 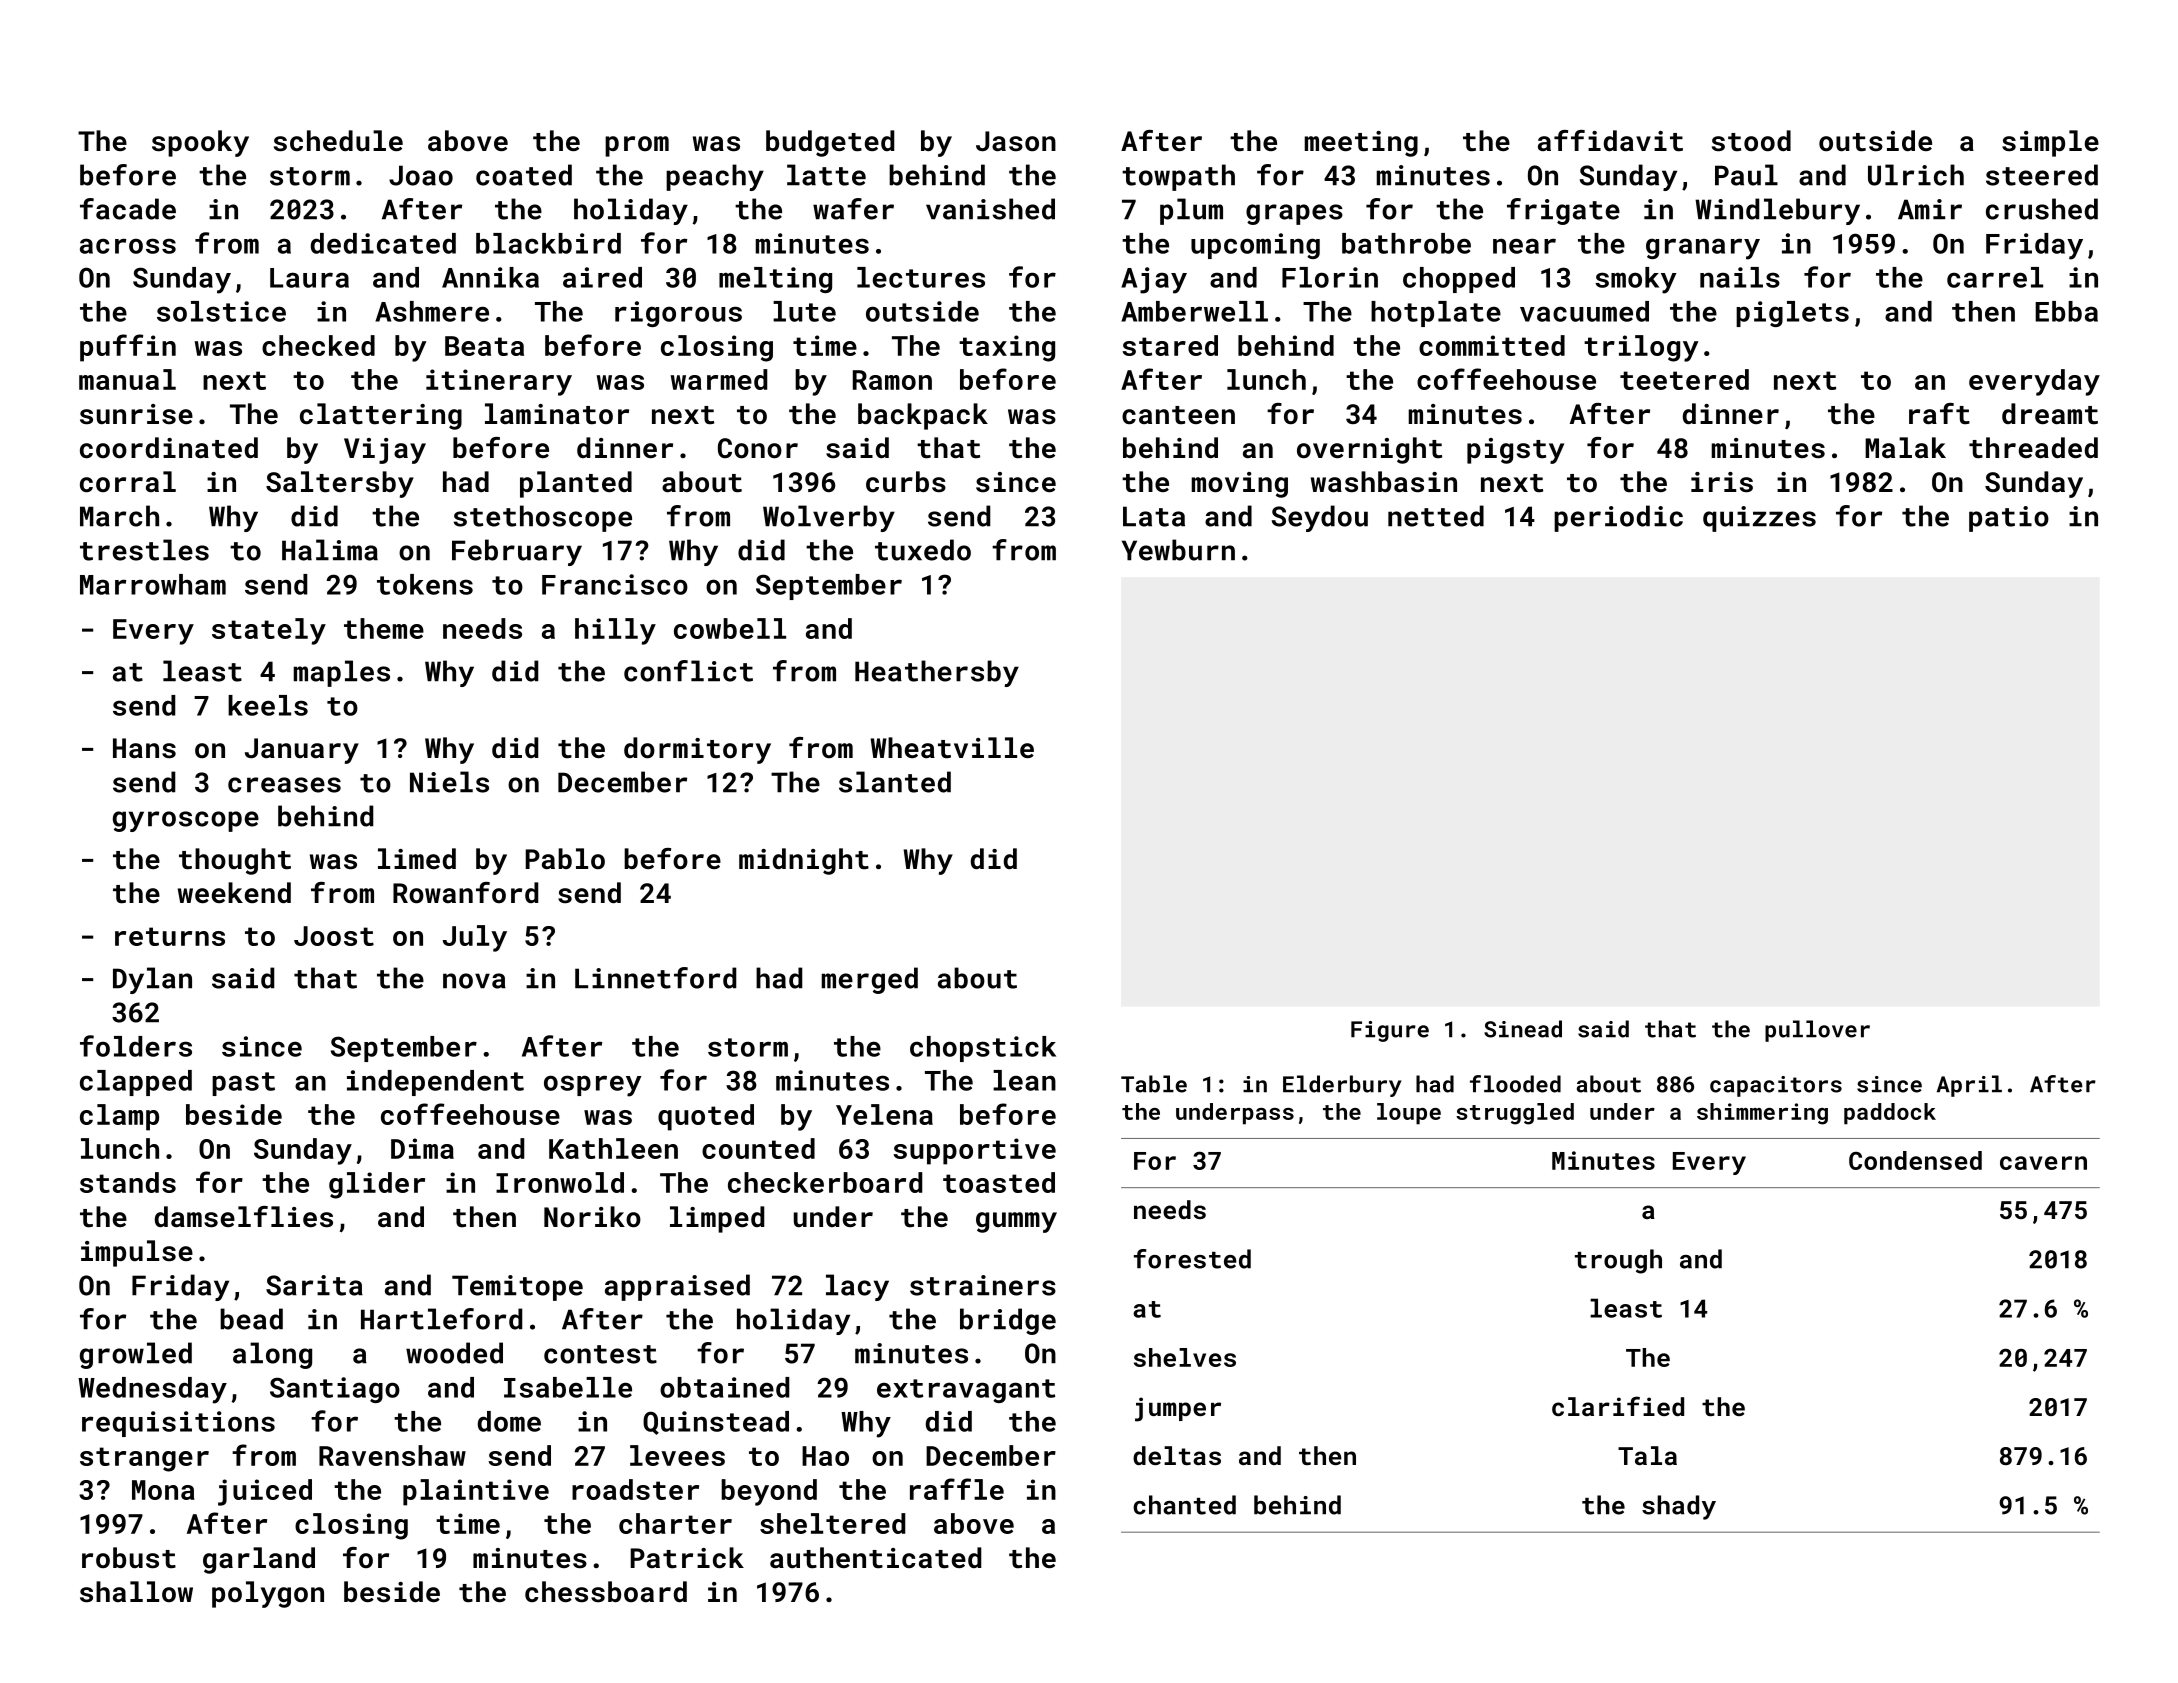 What do you see at coordinates (1618, 518) in the screenshot?
I see `periodic` at bounding box center [1618, 518].
